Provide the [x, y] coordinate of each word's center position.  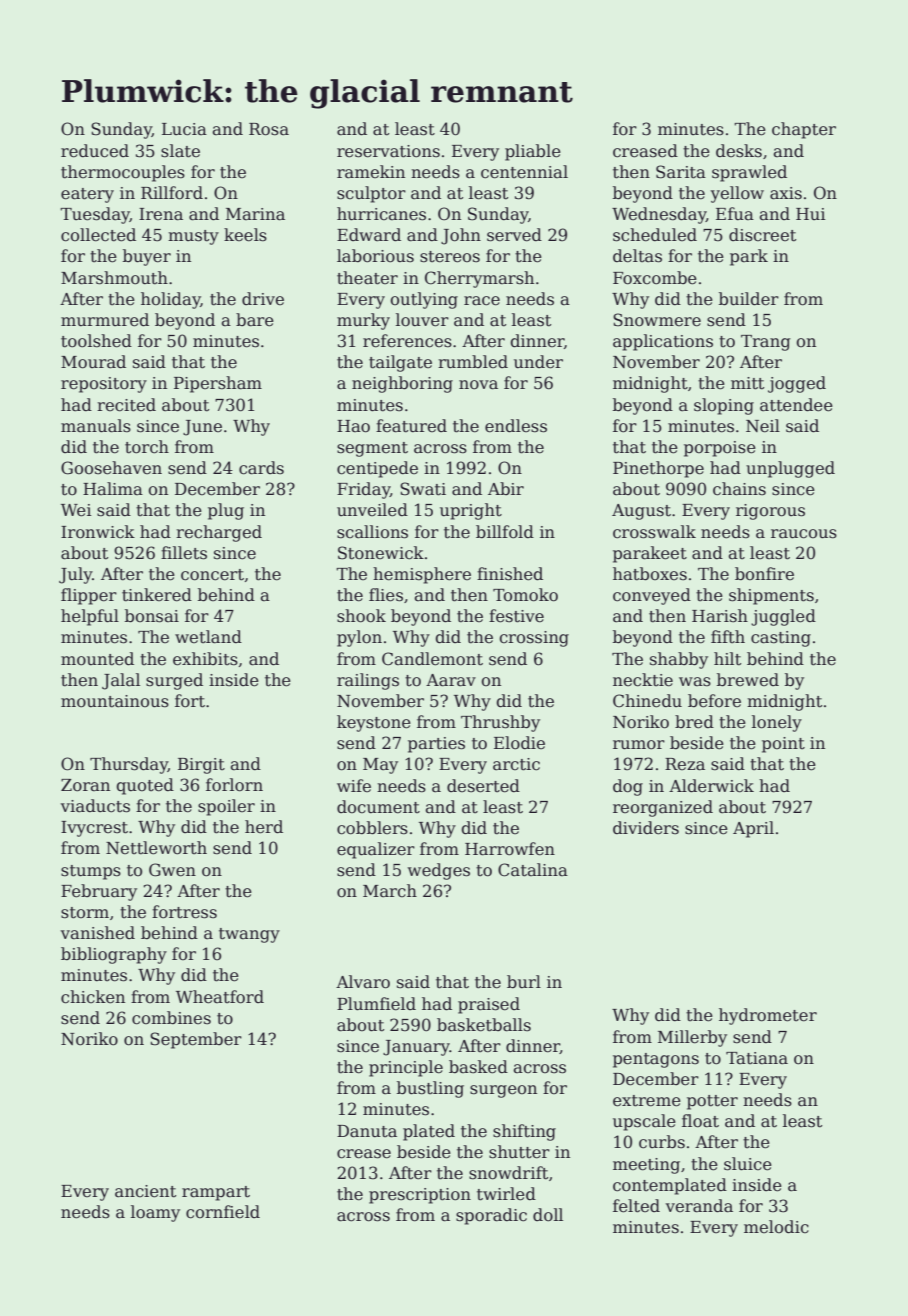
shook [361, 616]
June [202, 428]
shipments [771, 596]
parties [436, 745]
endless [516, 426]
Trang [766, 343]
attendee [796, 405]
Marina [255, 214]
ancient [145, 1191]
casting [781, 639]
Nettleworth [156, 848]
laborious [375, 256]
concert [212, 575]
